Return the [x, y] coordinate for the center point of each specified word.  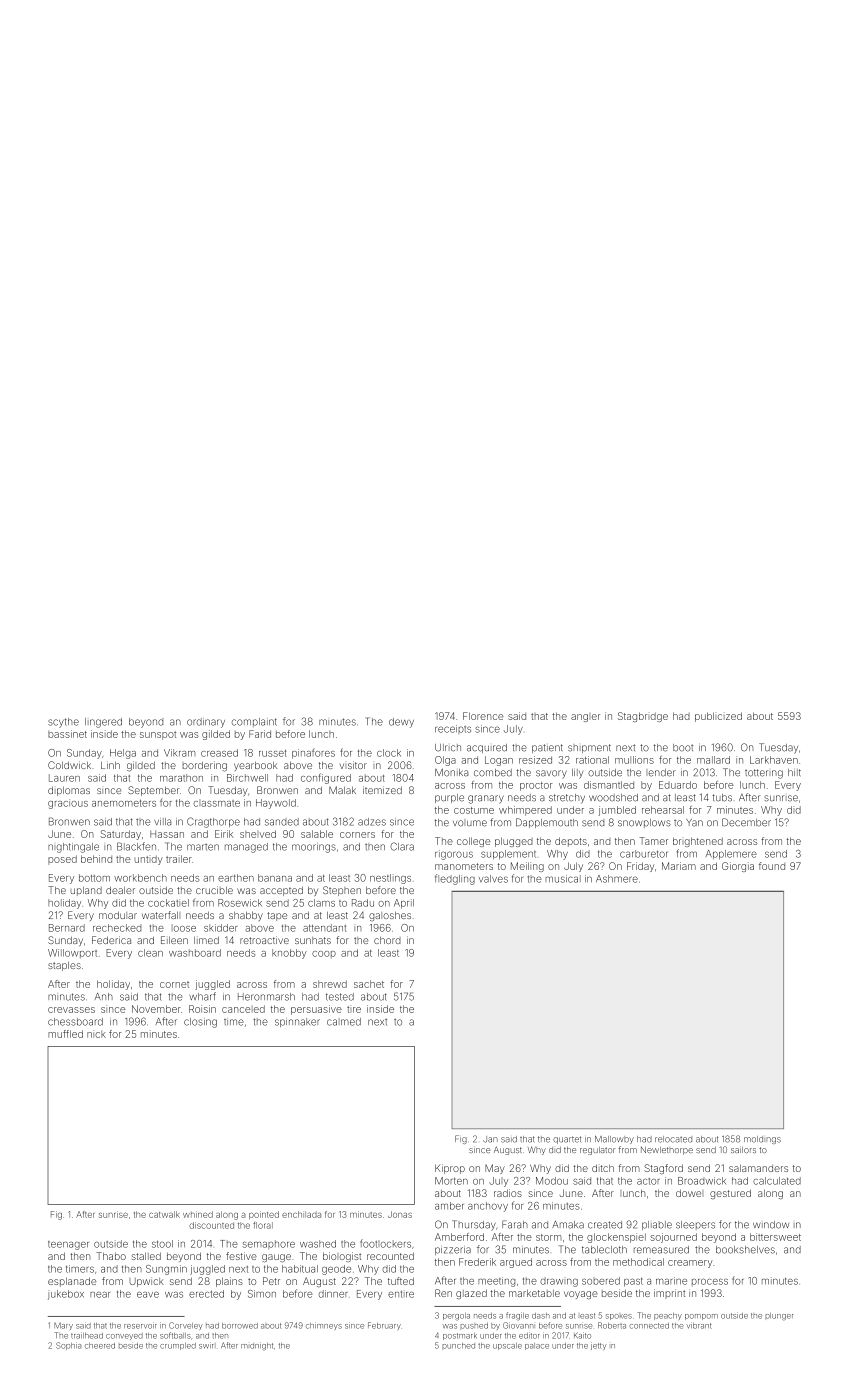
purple [449, 798]
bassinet [67, 734]
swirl [206, 1345]
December [746, 822]
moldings [762, 1140]
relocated [673, 1139]
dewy [401, 723]
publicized [718, 717]
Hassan [167, 834]
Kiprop [450, 1169]
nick [96, 1034]
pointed [264, 1215]
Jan [490, 1139]
